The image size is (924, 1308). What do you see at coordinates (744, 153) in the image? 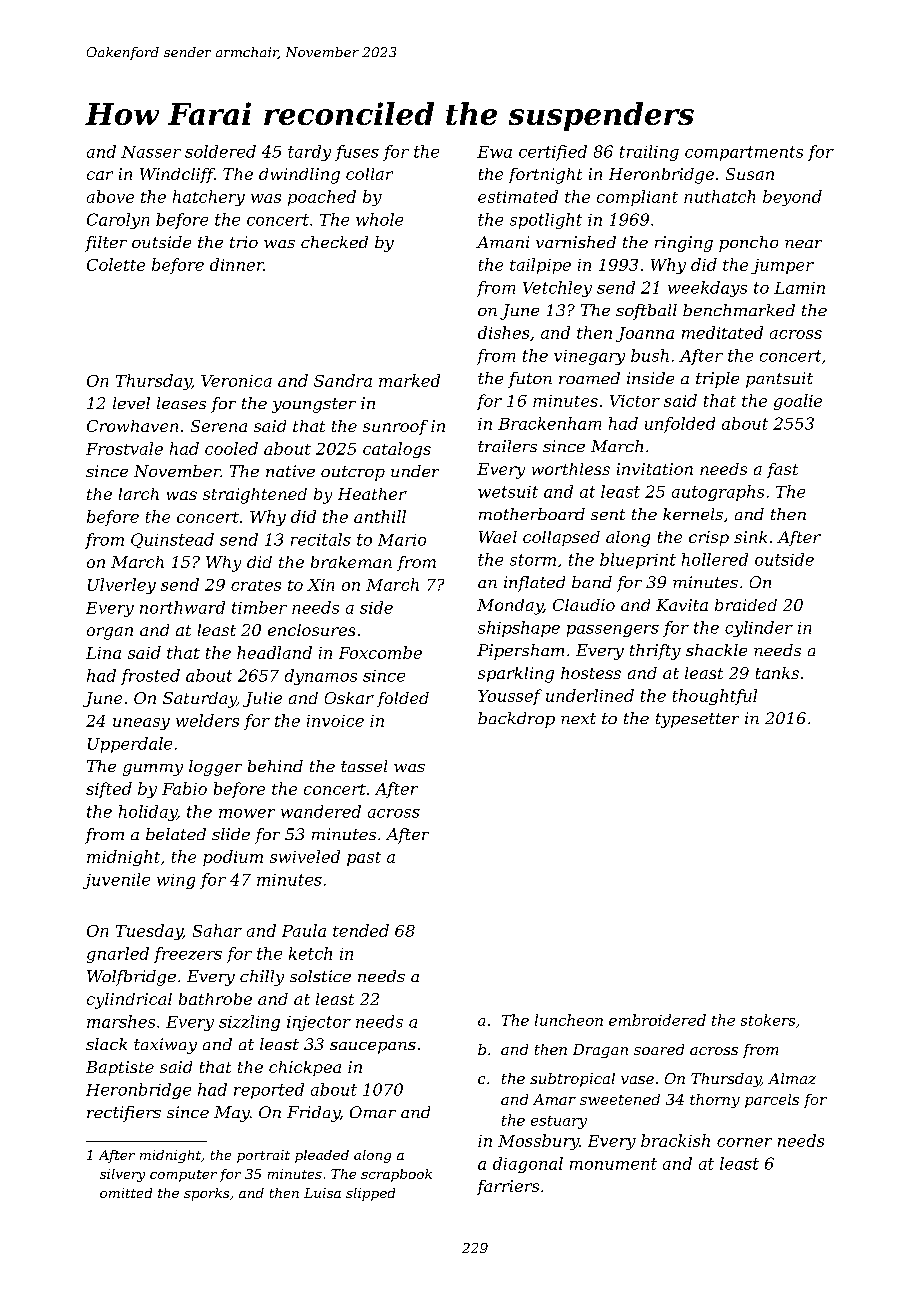
I see `compartments` at bounding box center [744, 153].
